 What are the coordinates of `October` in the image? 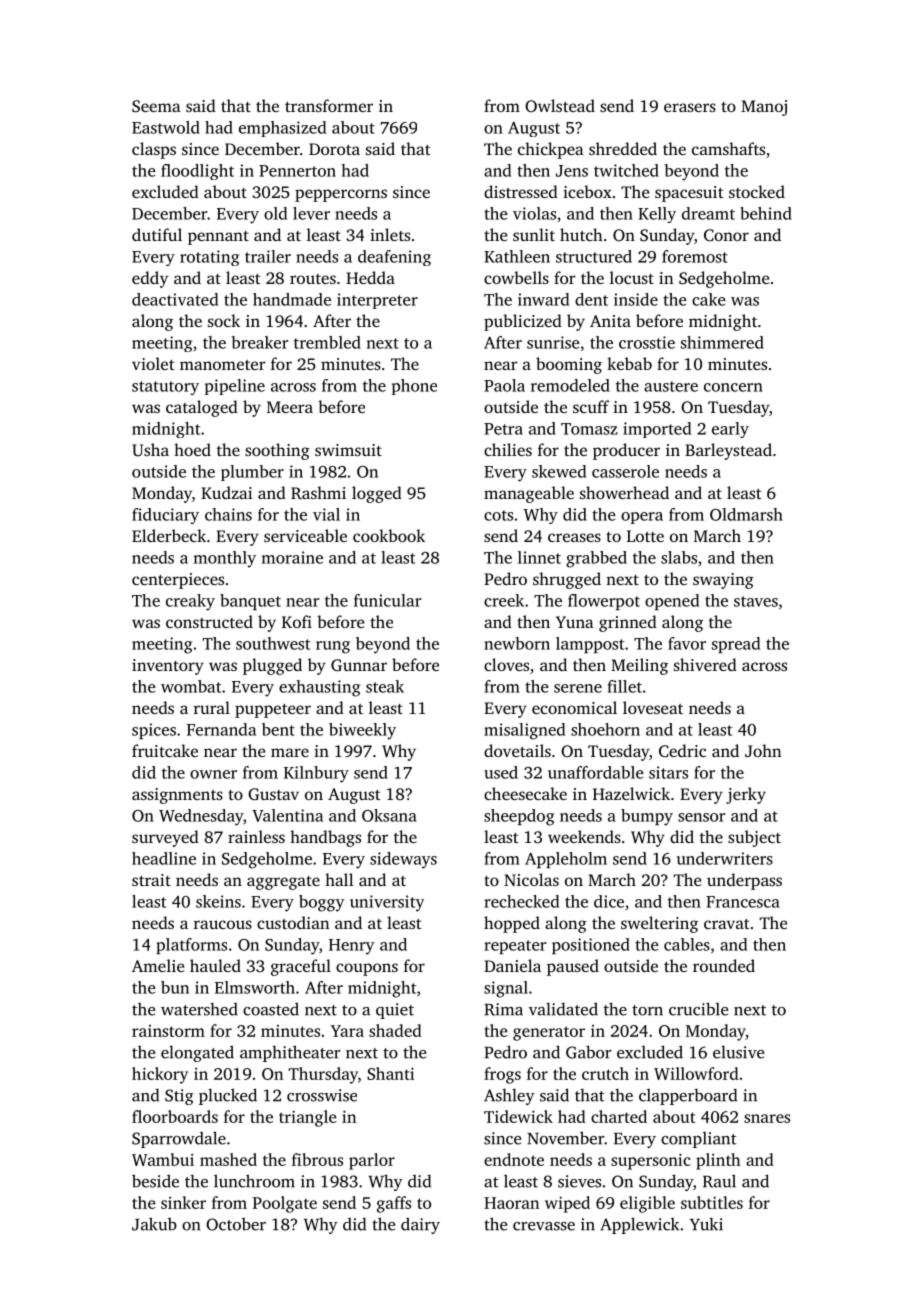 It's located at (236, 1224).
